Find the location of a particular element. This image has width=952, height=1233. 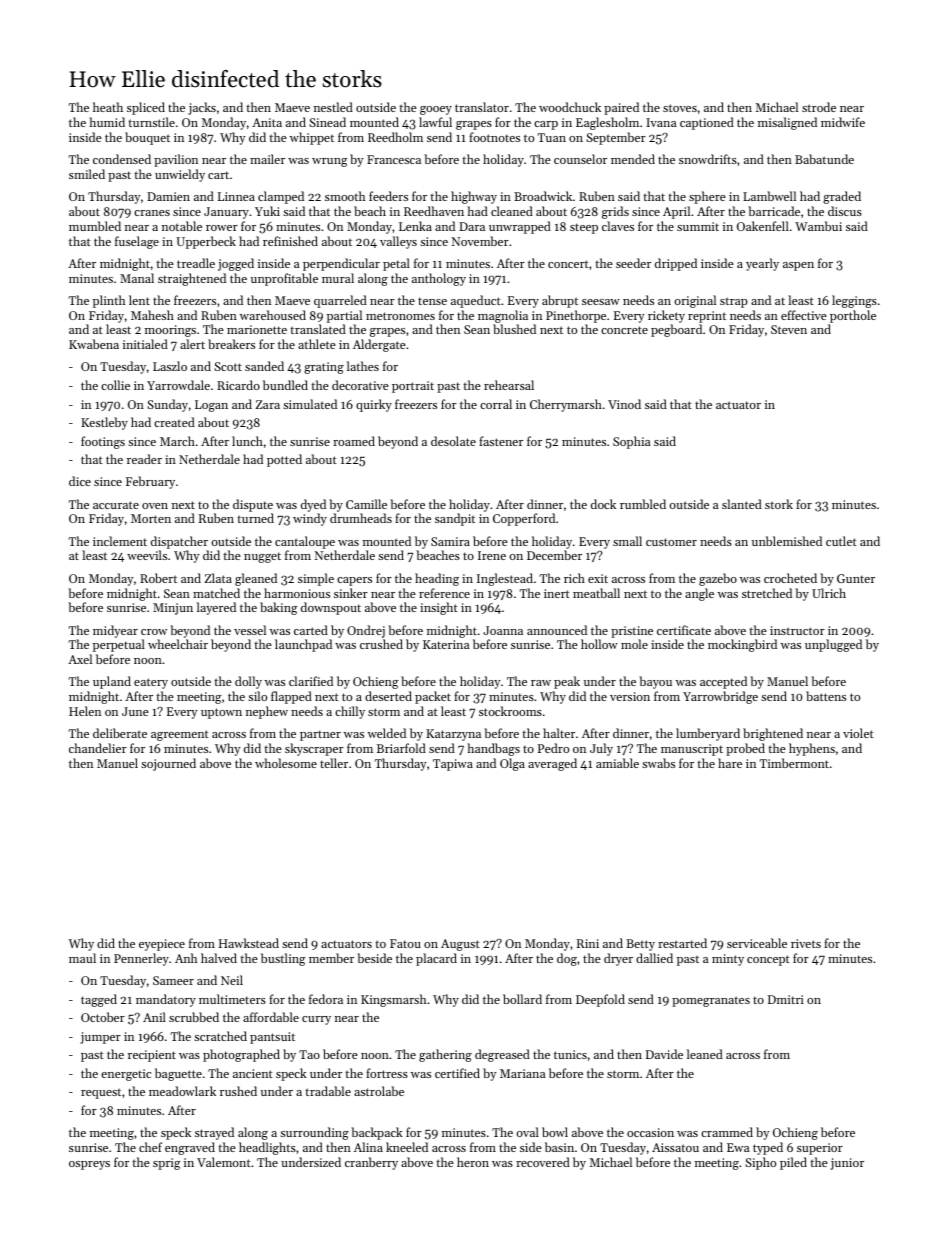

Gunter is located at coordinates (856, 578).
